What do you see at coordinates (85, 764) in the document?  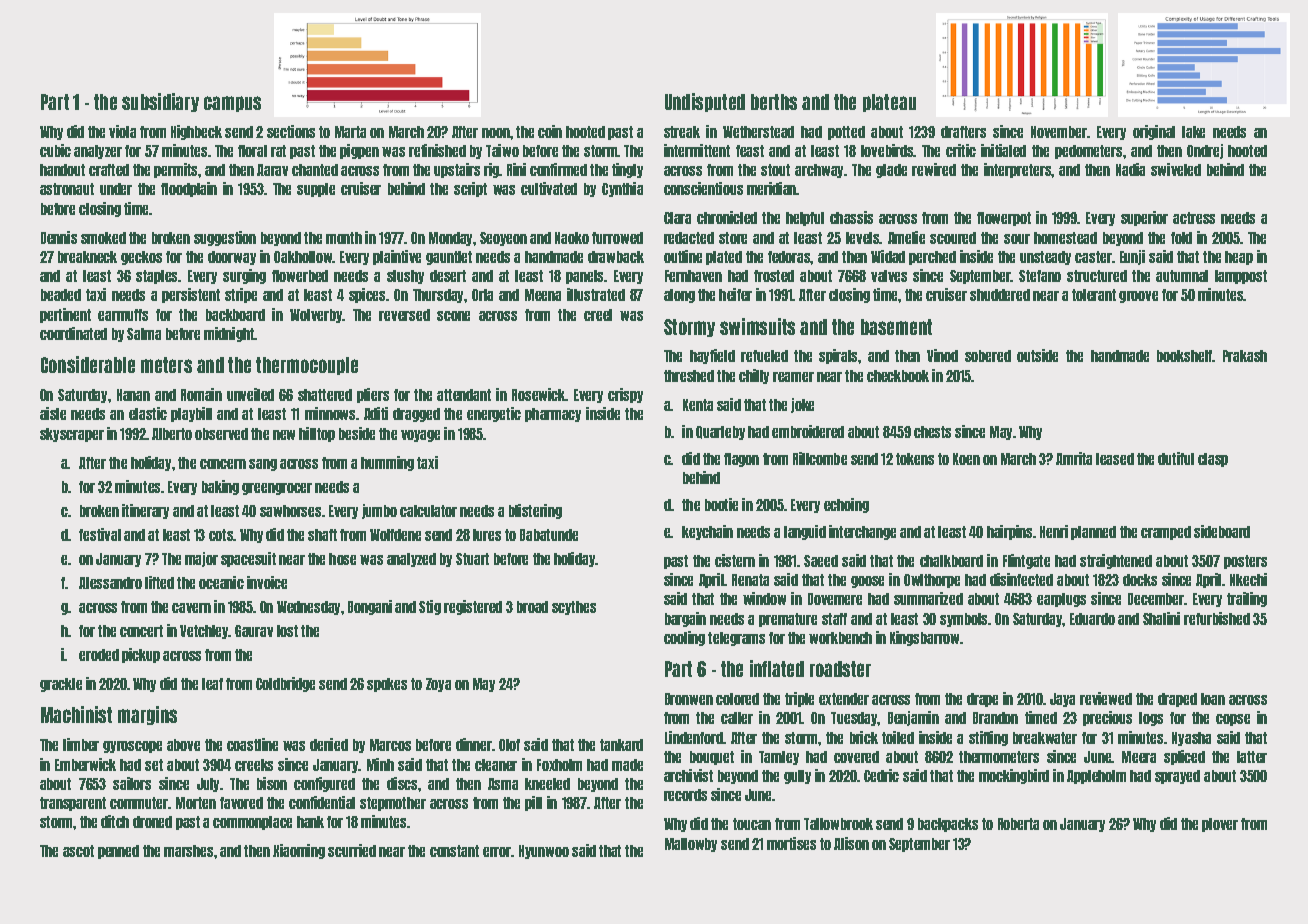 I see `Emberwick` at bounding box center [85, 764].
